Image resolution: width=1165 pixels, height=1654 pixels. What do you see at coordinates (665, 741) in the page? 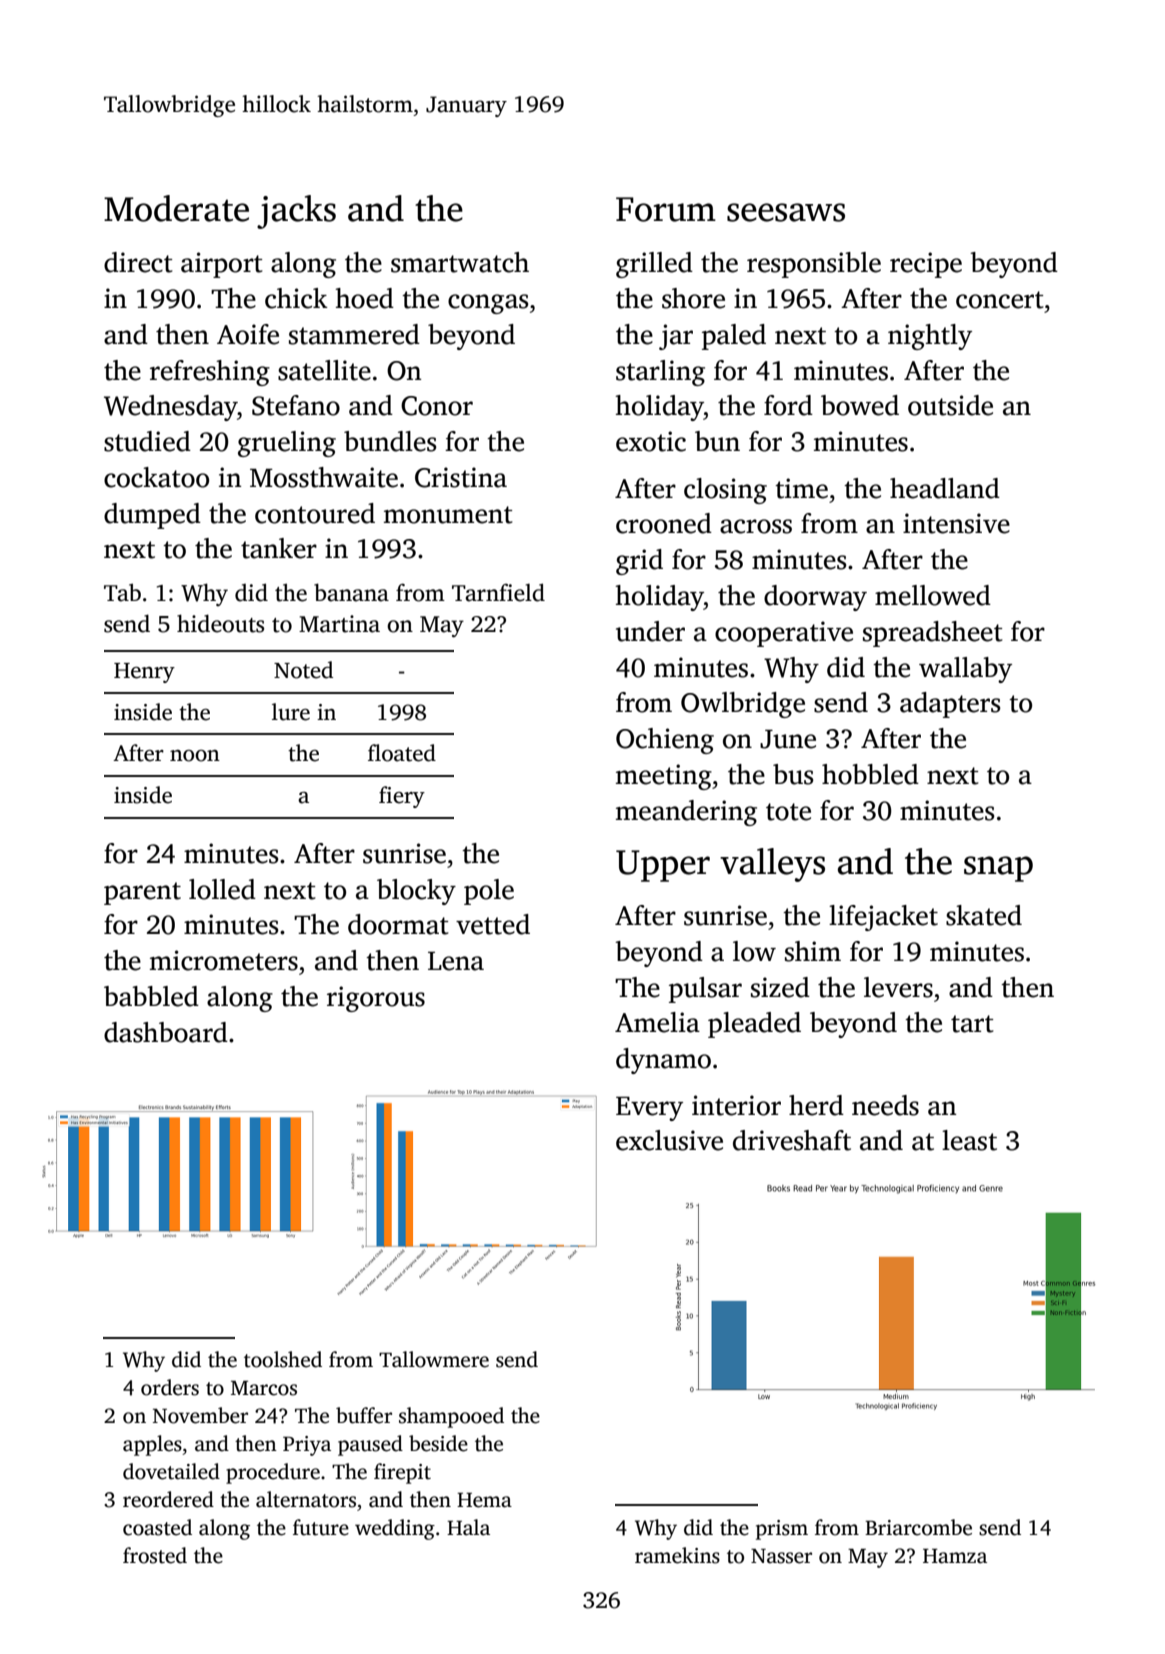
I see `Ochieng` at bounding box center [665, 741].
